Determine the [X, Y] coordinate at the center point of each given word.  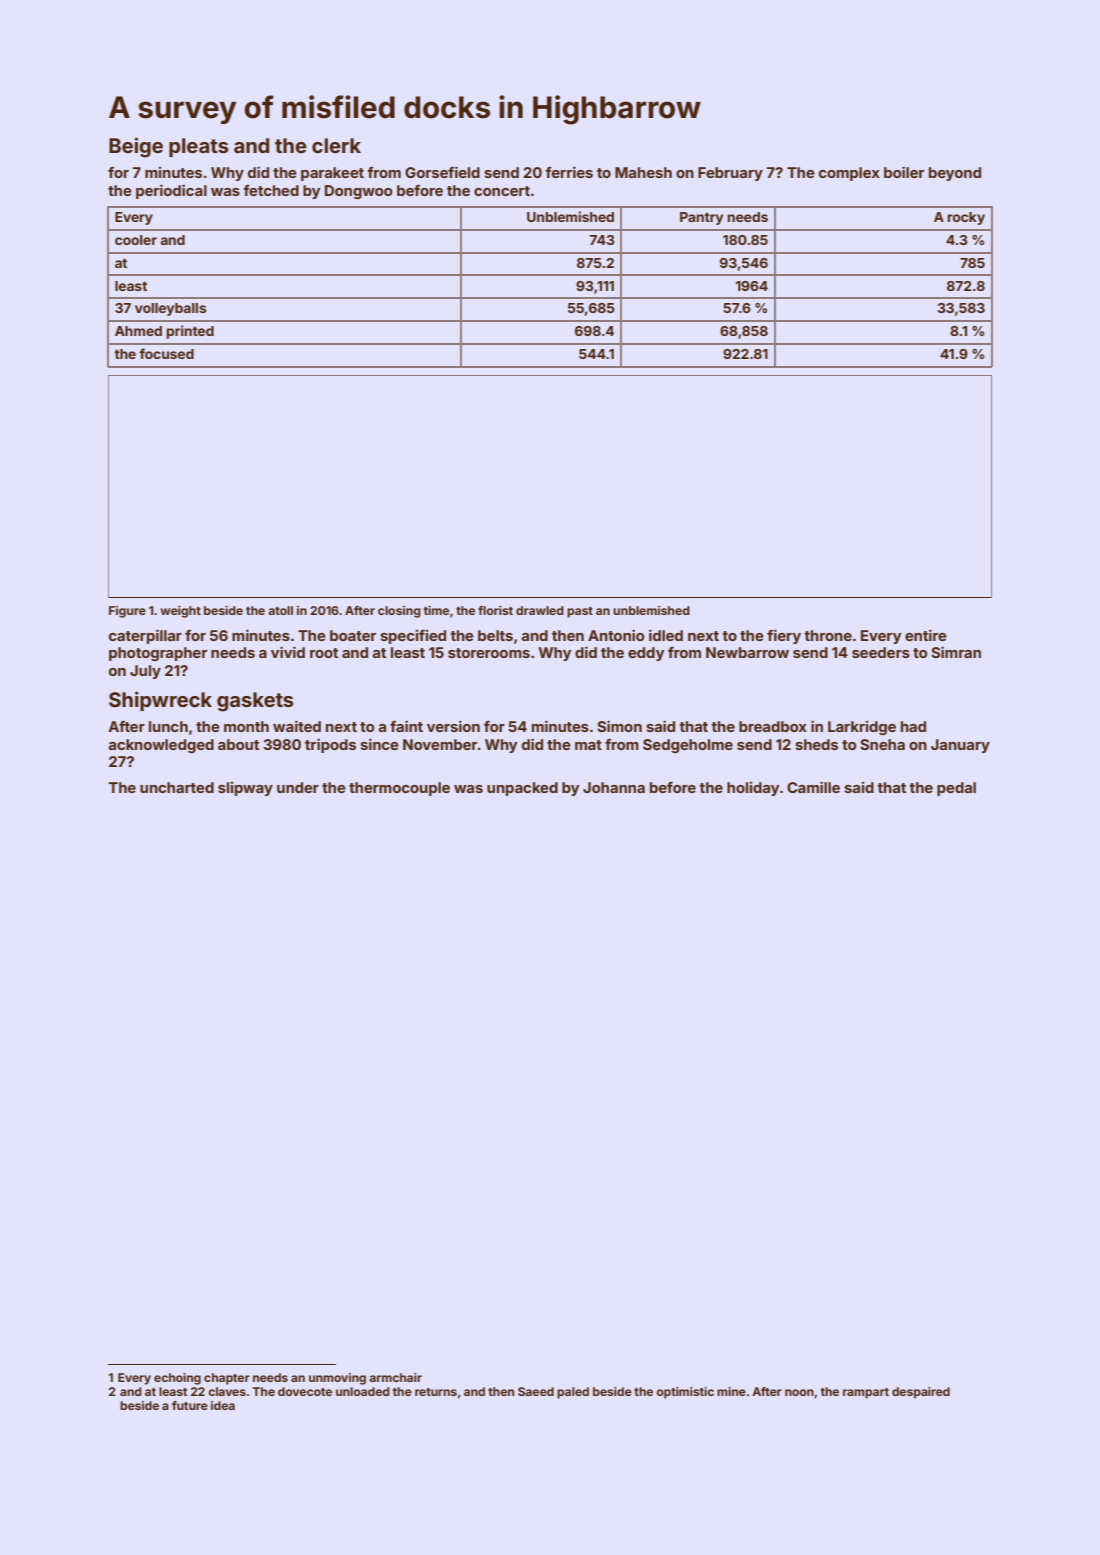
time [436, 610]
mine [731, 1391]
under [298, 787]
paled [573, 1393]
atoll [280, 610]
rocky [966, 218]
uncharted [177, 787]
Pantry [701, 218]
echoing [177, 1379]
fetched [271, 190]
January [960, 746]
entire [926, 635]
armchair [395, 1377]
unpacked [522, 789]
